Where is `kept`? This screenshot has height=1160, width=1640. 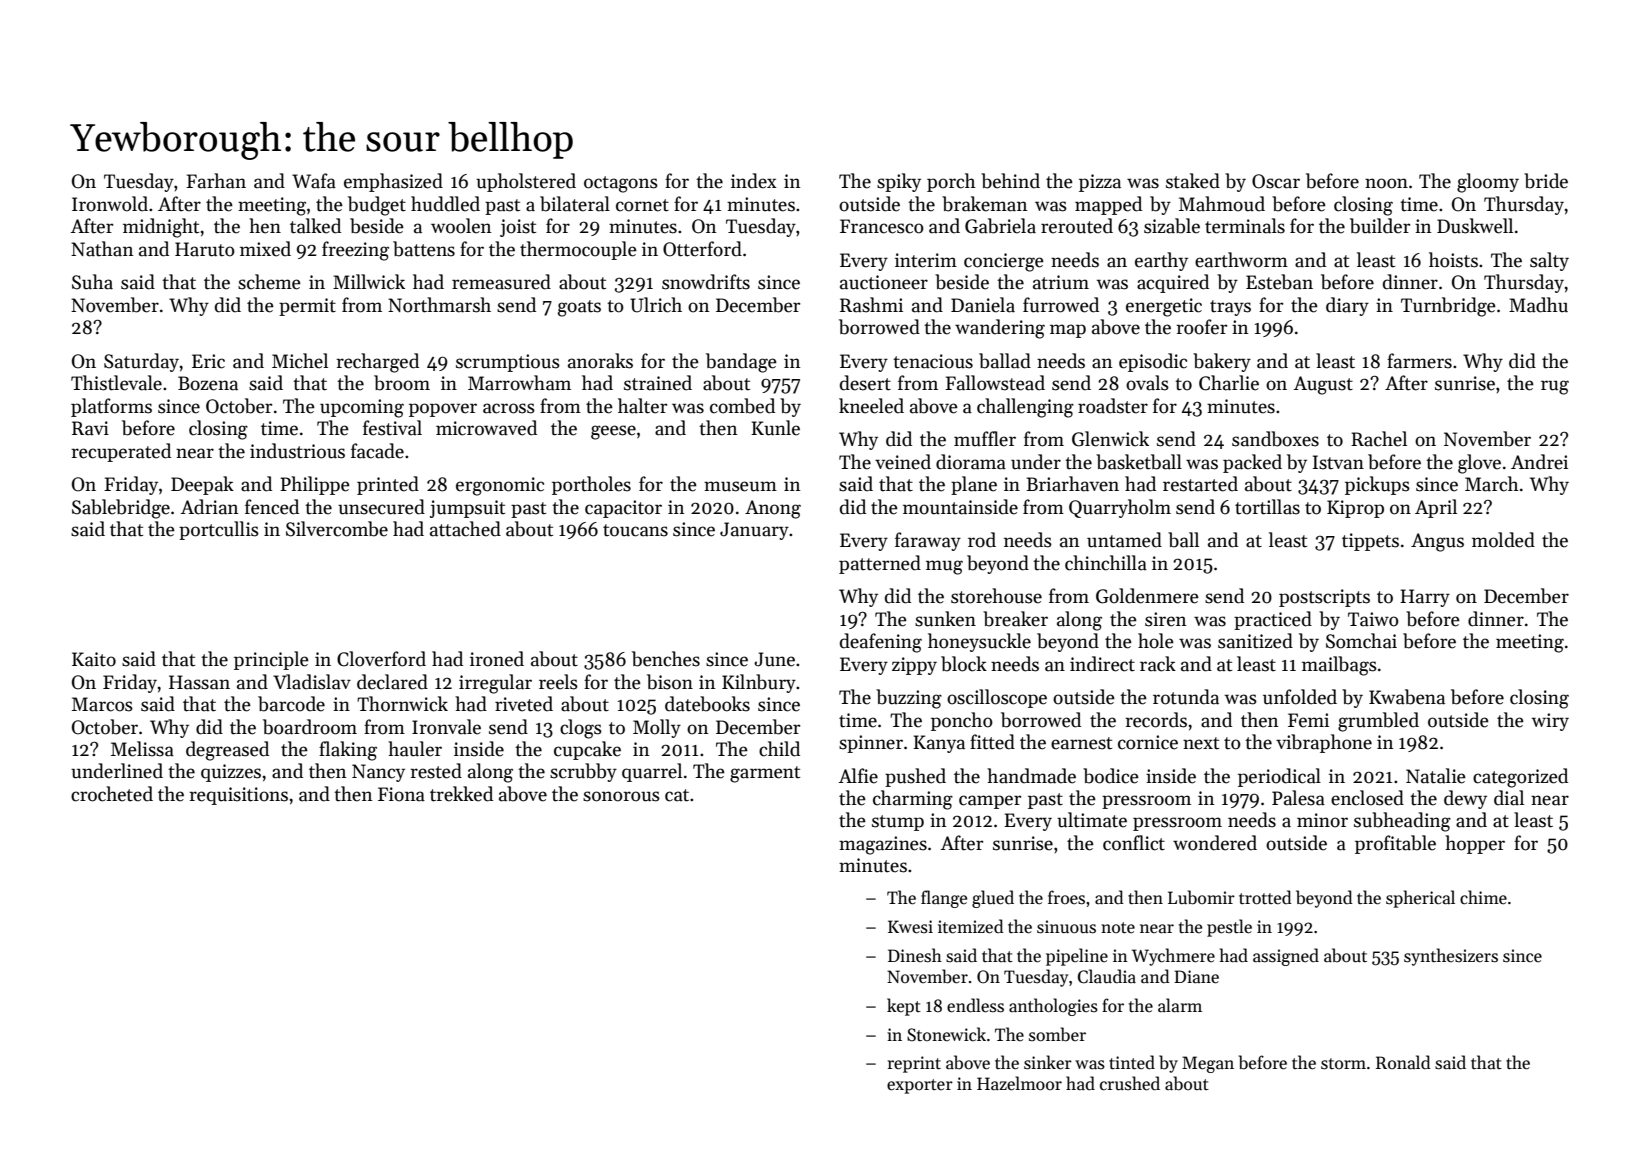
kept is located at coordinates (904, 1007).
